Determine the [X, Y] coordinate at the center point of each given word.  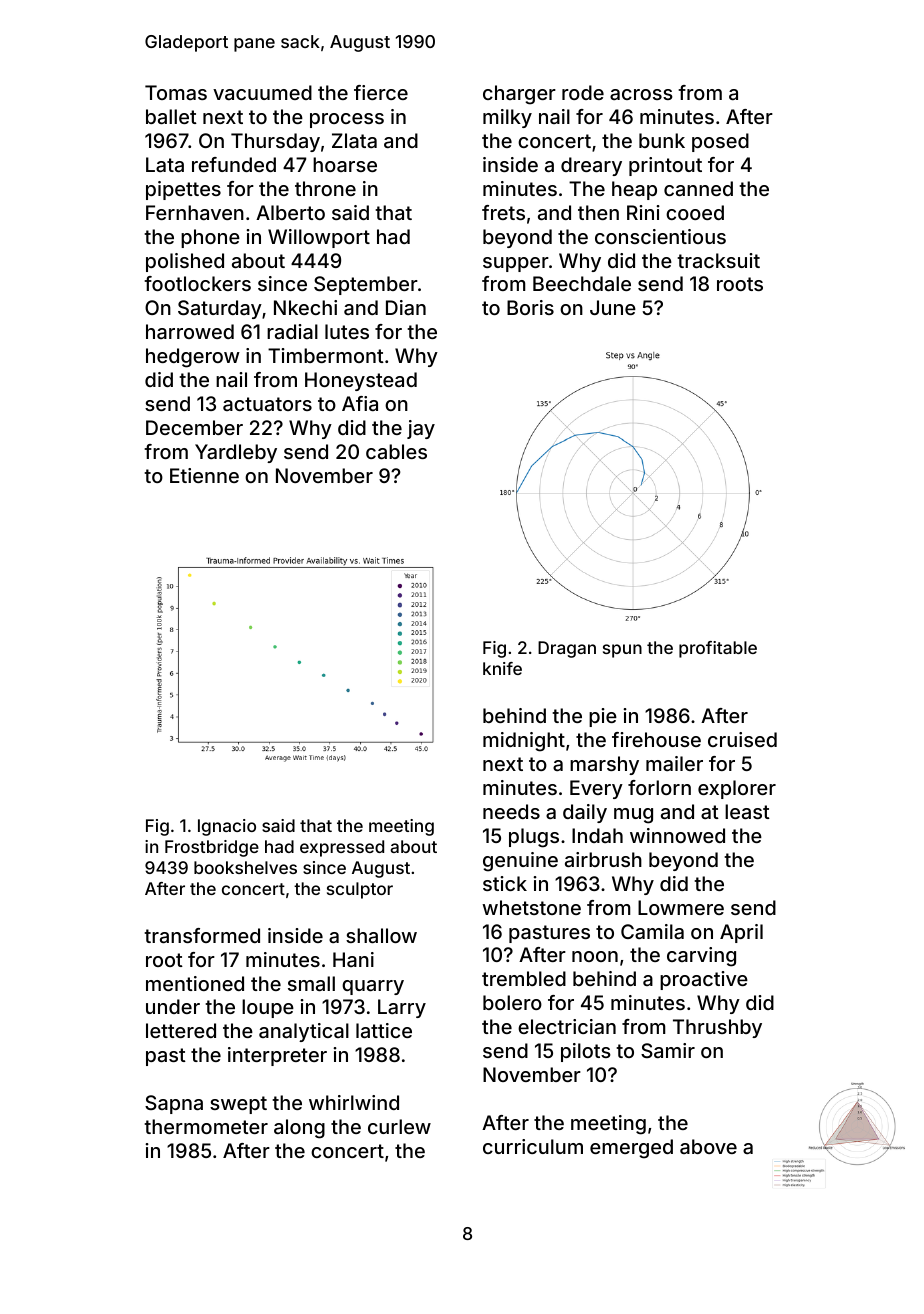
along [299, 1129]
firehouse [656, 739]
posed [720, 142]
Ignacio [227, 827]
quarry [373, 987]
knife [502, 668]
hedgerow [193, 358]
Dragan [567, 649]
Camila [652, 931]
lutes [347, 331]
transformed [202, 935]
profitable [718, 649]
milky [507, 118]
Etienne [204, 475]
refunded [234, 164]
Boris [530, 307]
